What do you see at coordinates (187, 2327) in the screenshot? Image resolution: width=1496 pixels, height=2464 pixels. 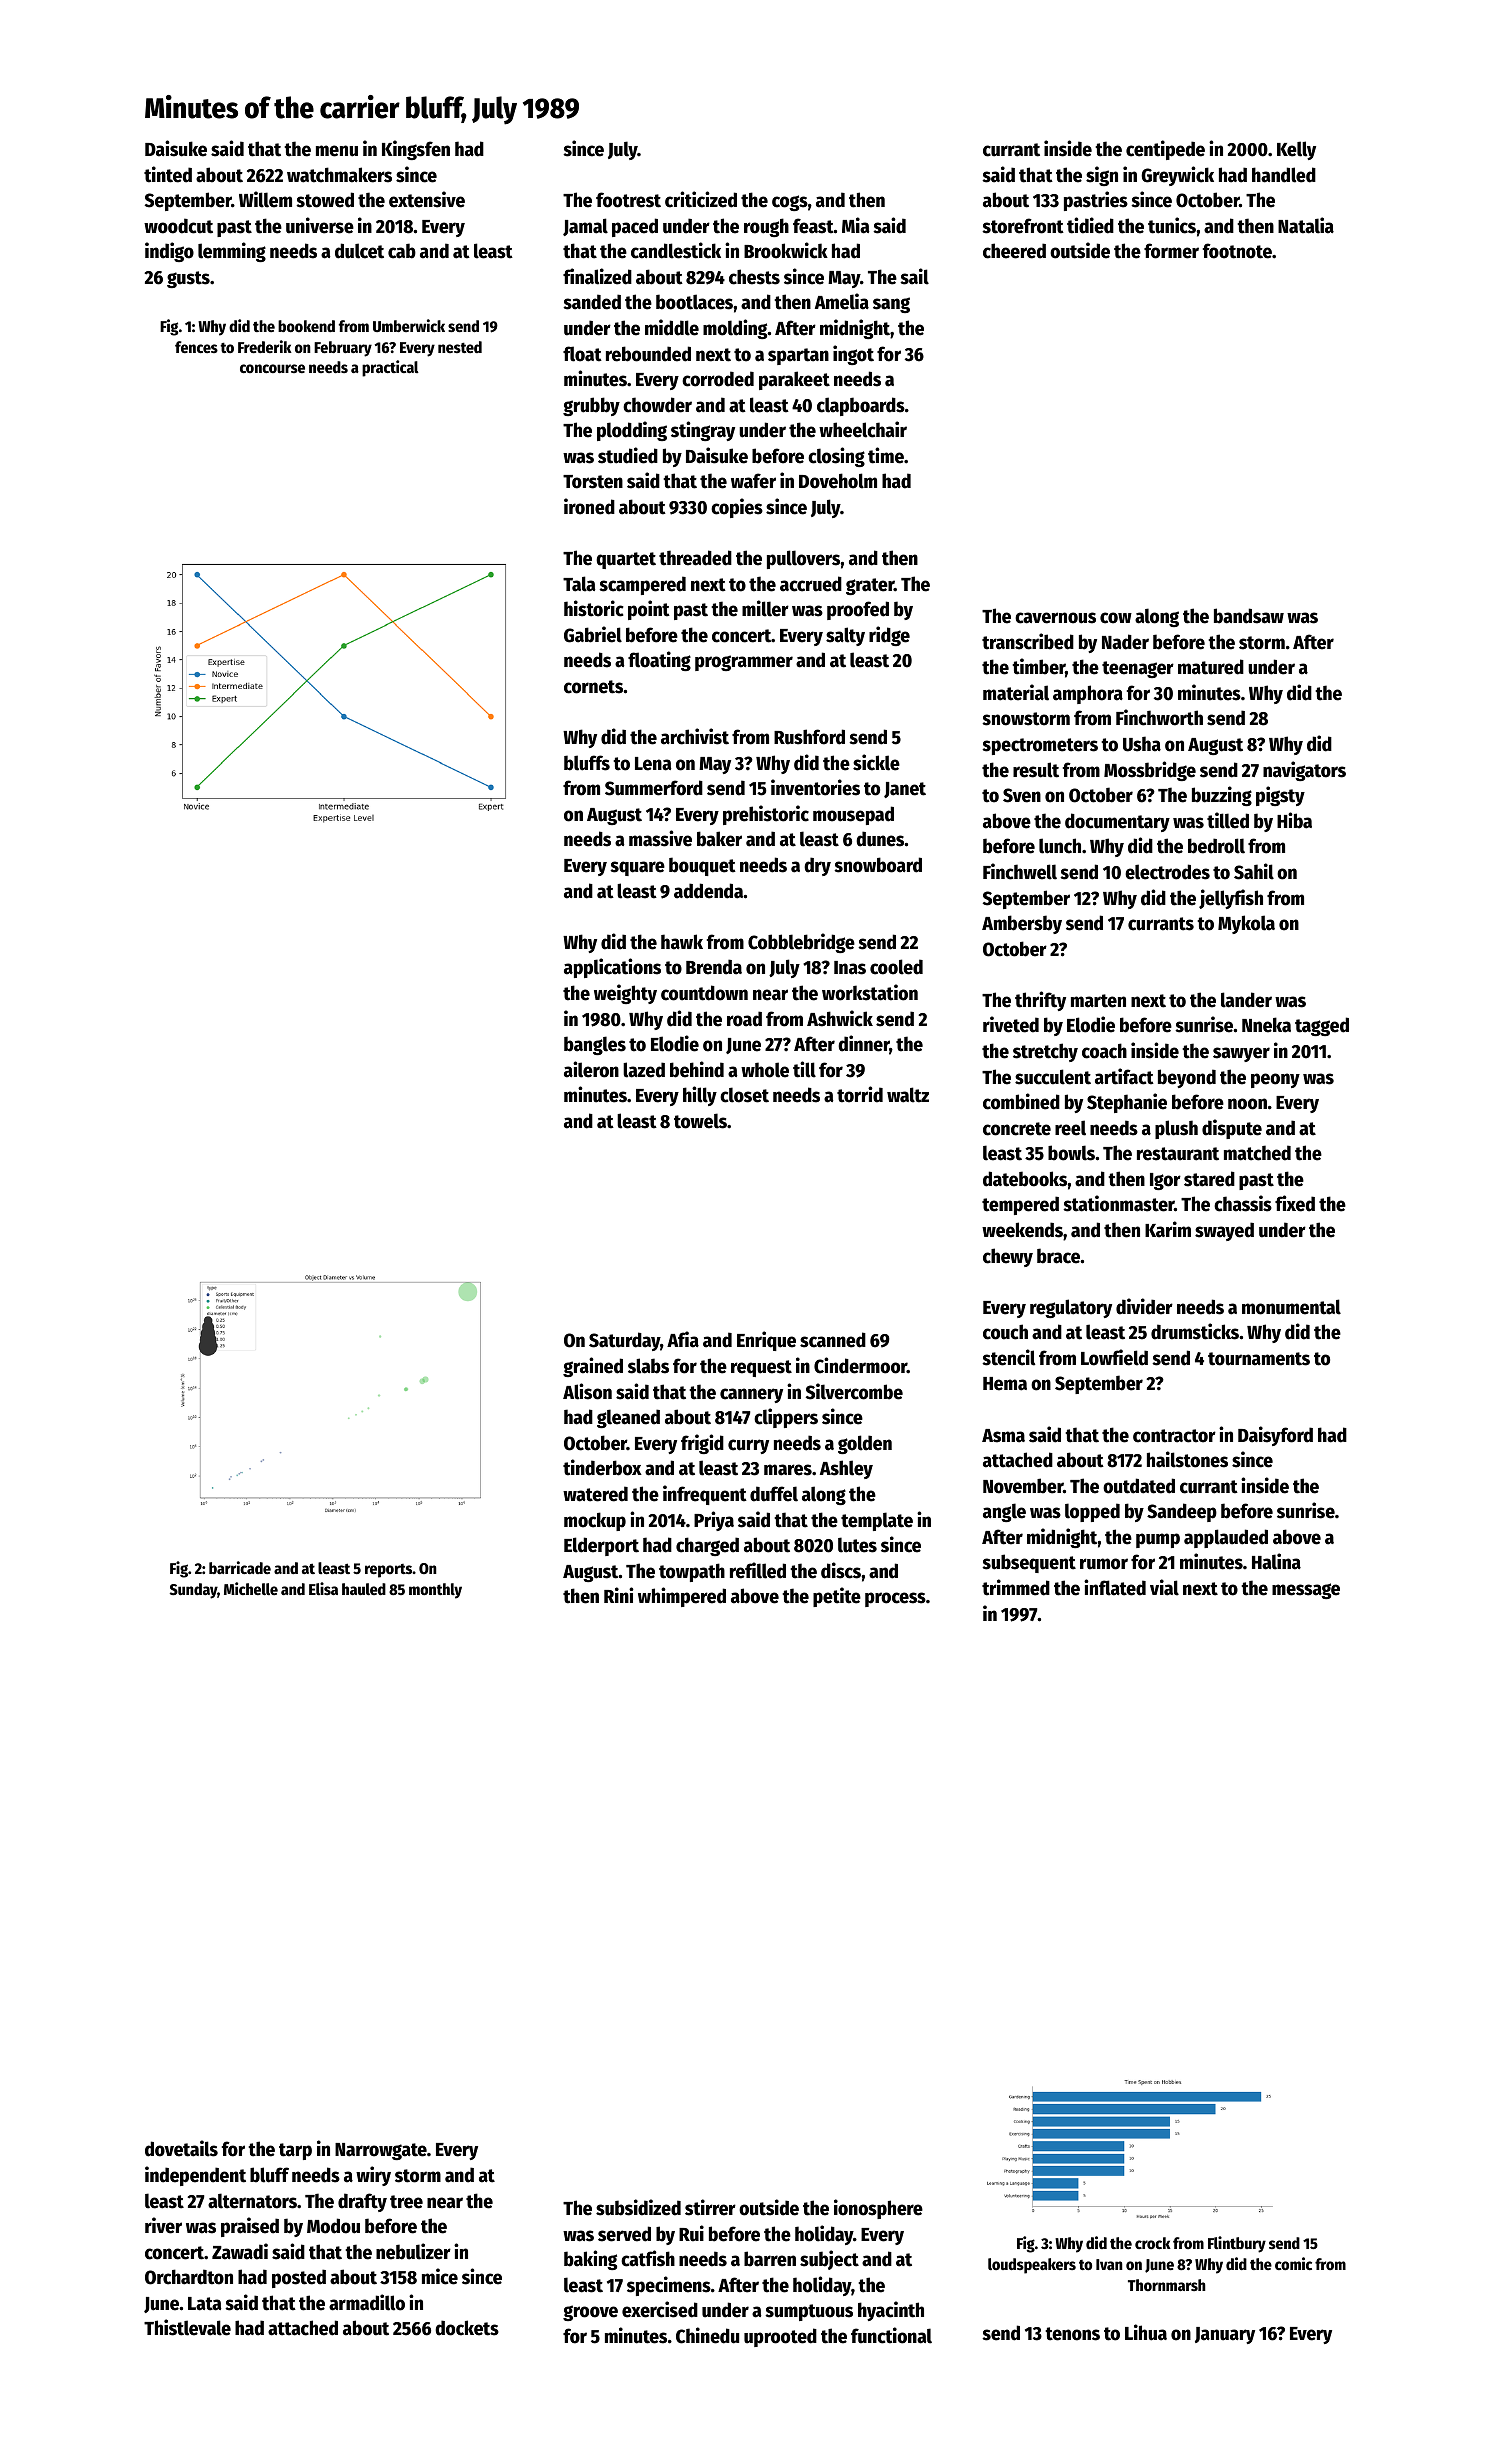 I see `Thistlevale` at bounding box center [187, 2327].
